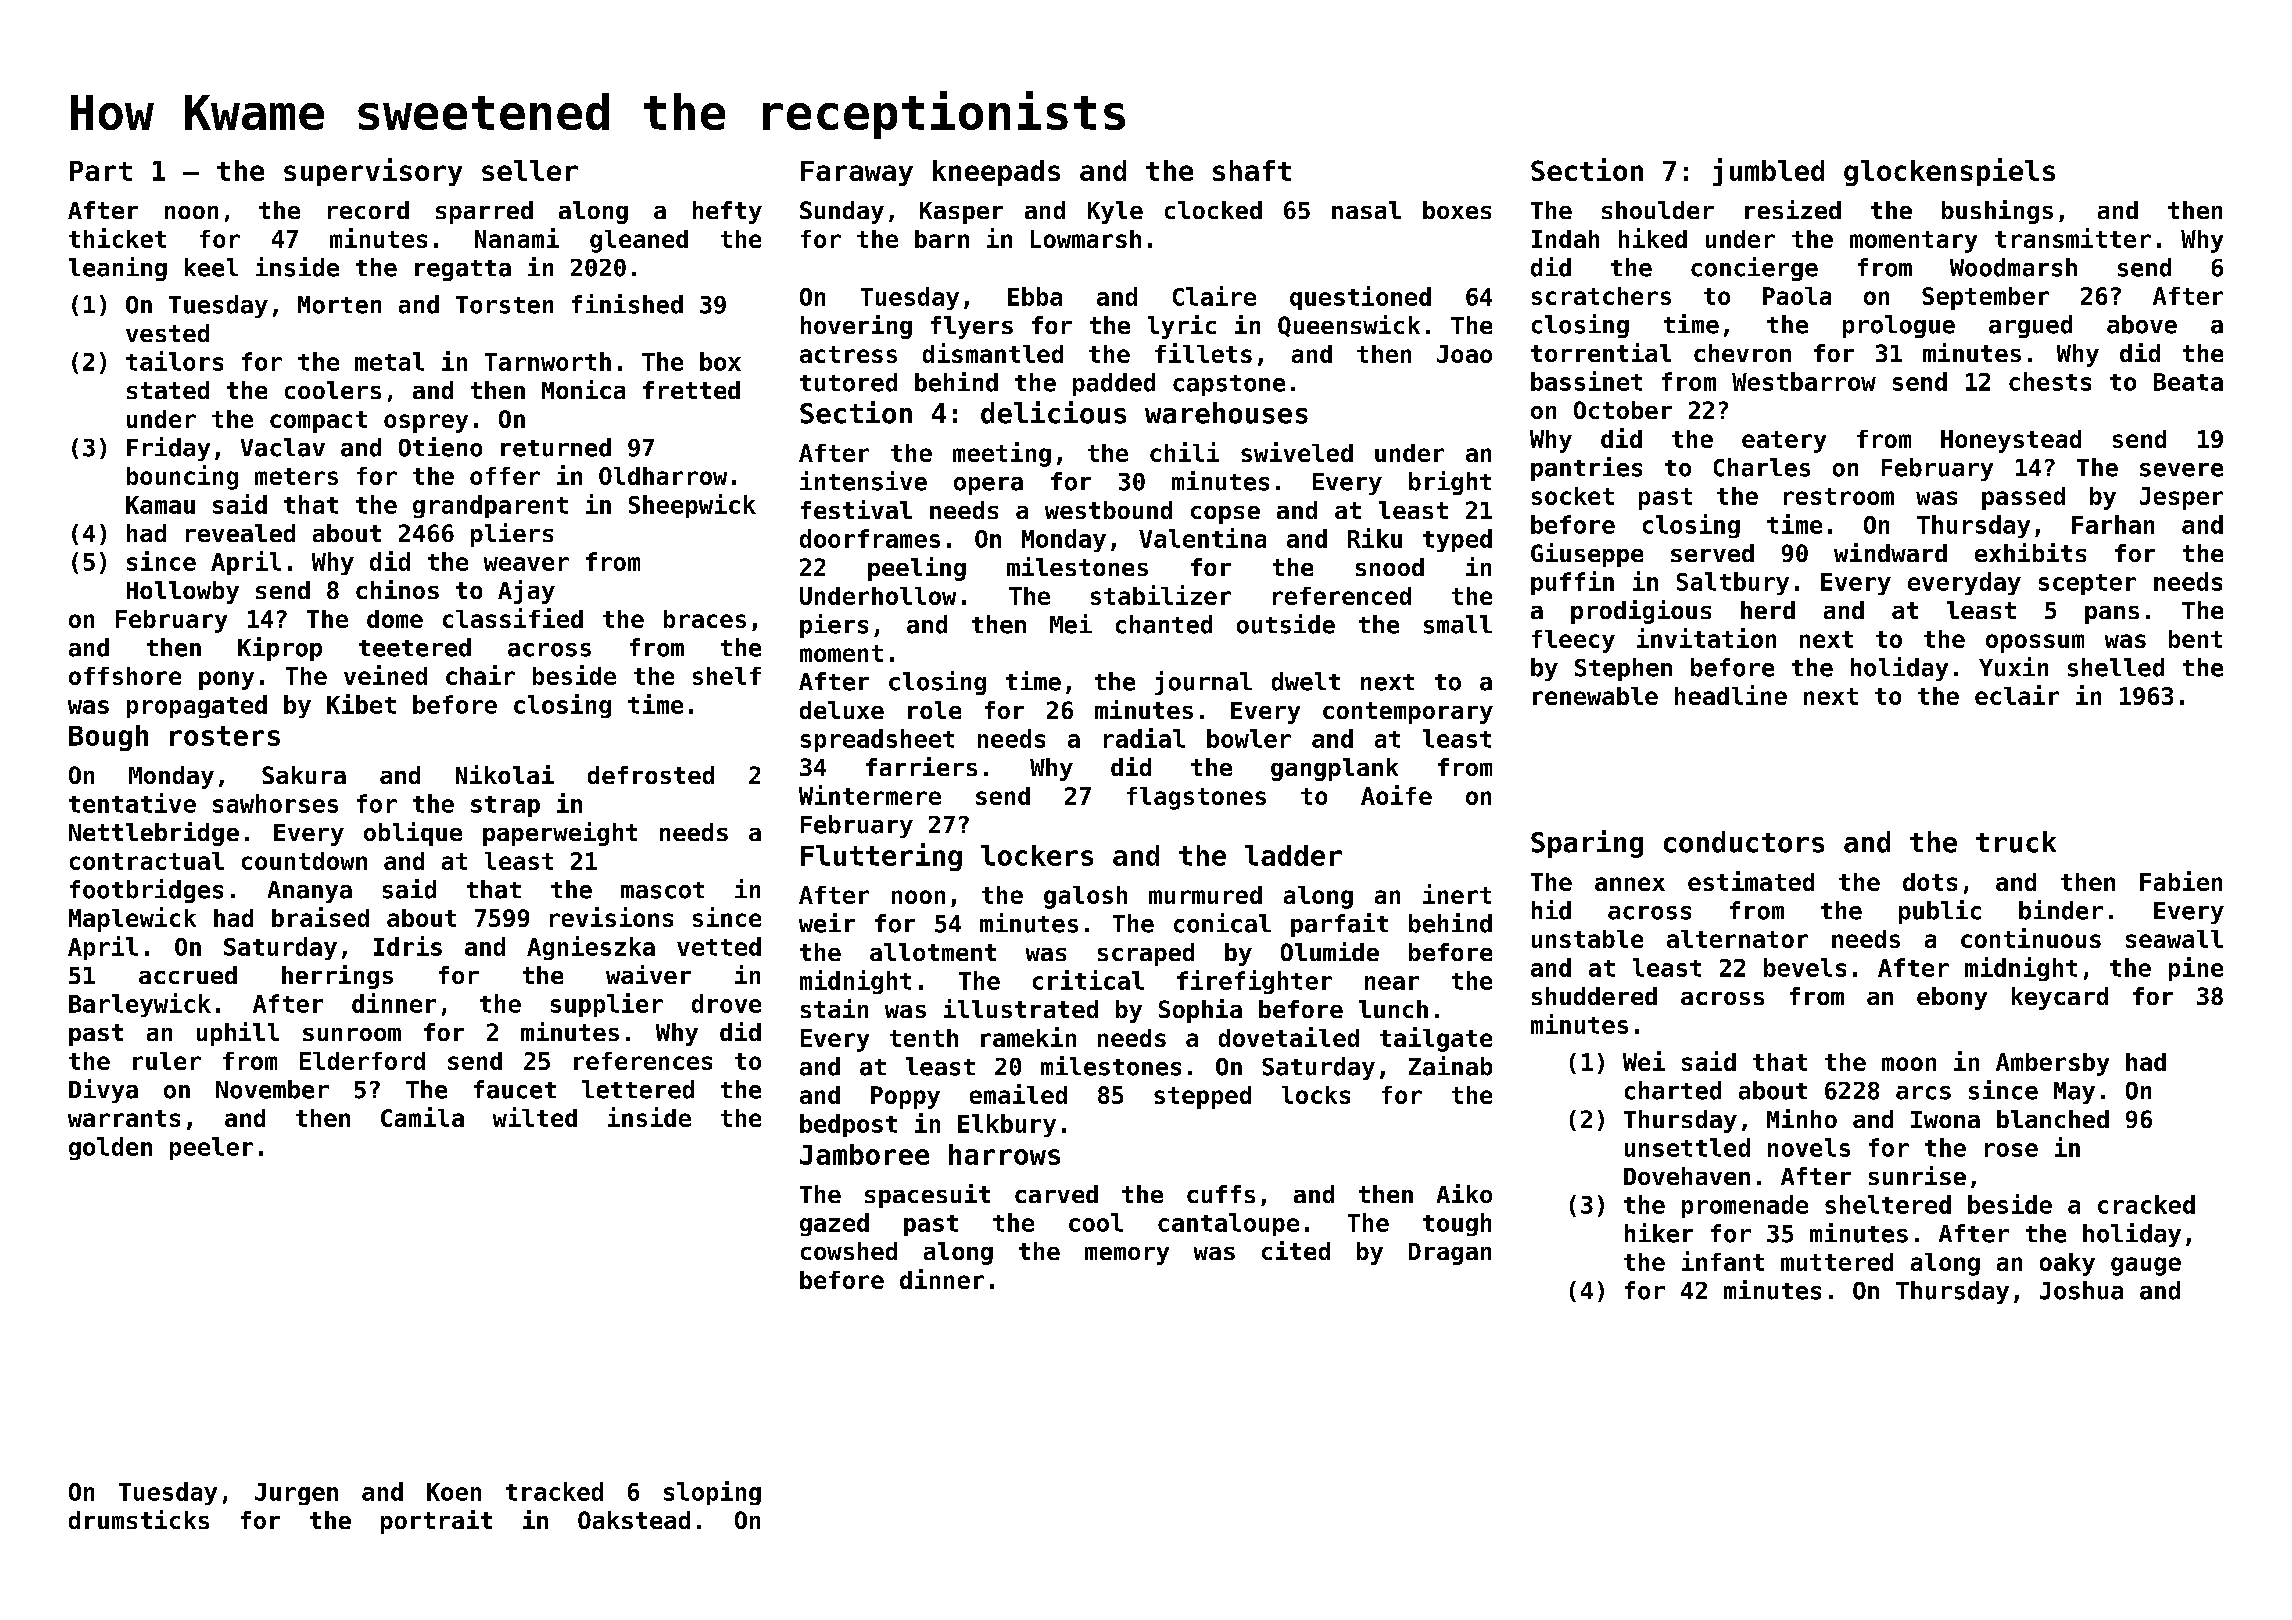 The width and height of the screenshot is (2292, 1620). What do you see at coordinates (1457, 210) in the screenshot?
I see `boxes` at bounding box center [1457, 210].
